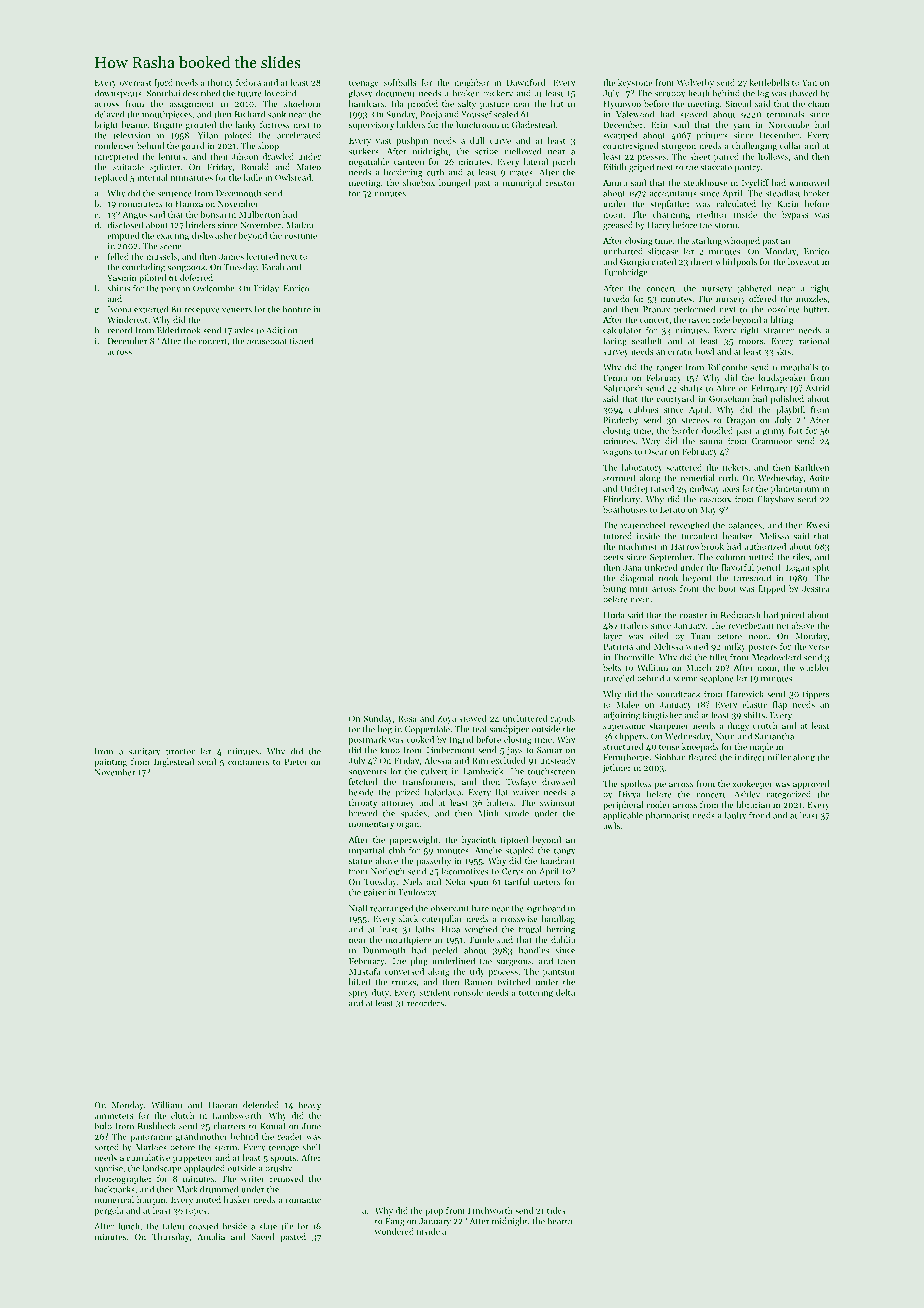  I want to click on seatbelt, so click(647, 341).
